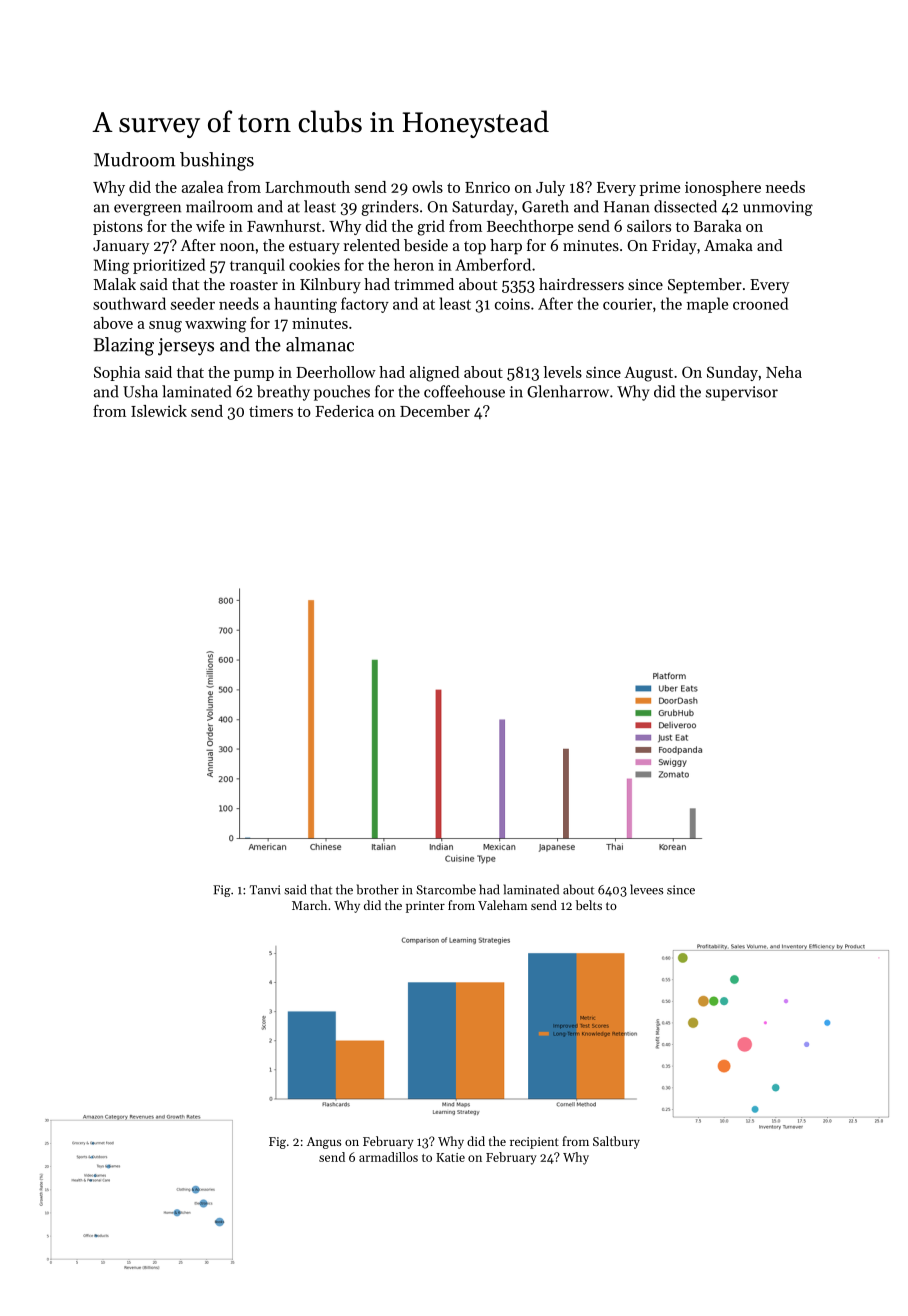  What do you see at coordinates (265, 890) in the screenshot?
I see `Tanvi` at bounding box center [265, 890].
